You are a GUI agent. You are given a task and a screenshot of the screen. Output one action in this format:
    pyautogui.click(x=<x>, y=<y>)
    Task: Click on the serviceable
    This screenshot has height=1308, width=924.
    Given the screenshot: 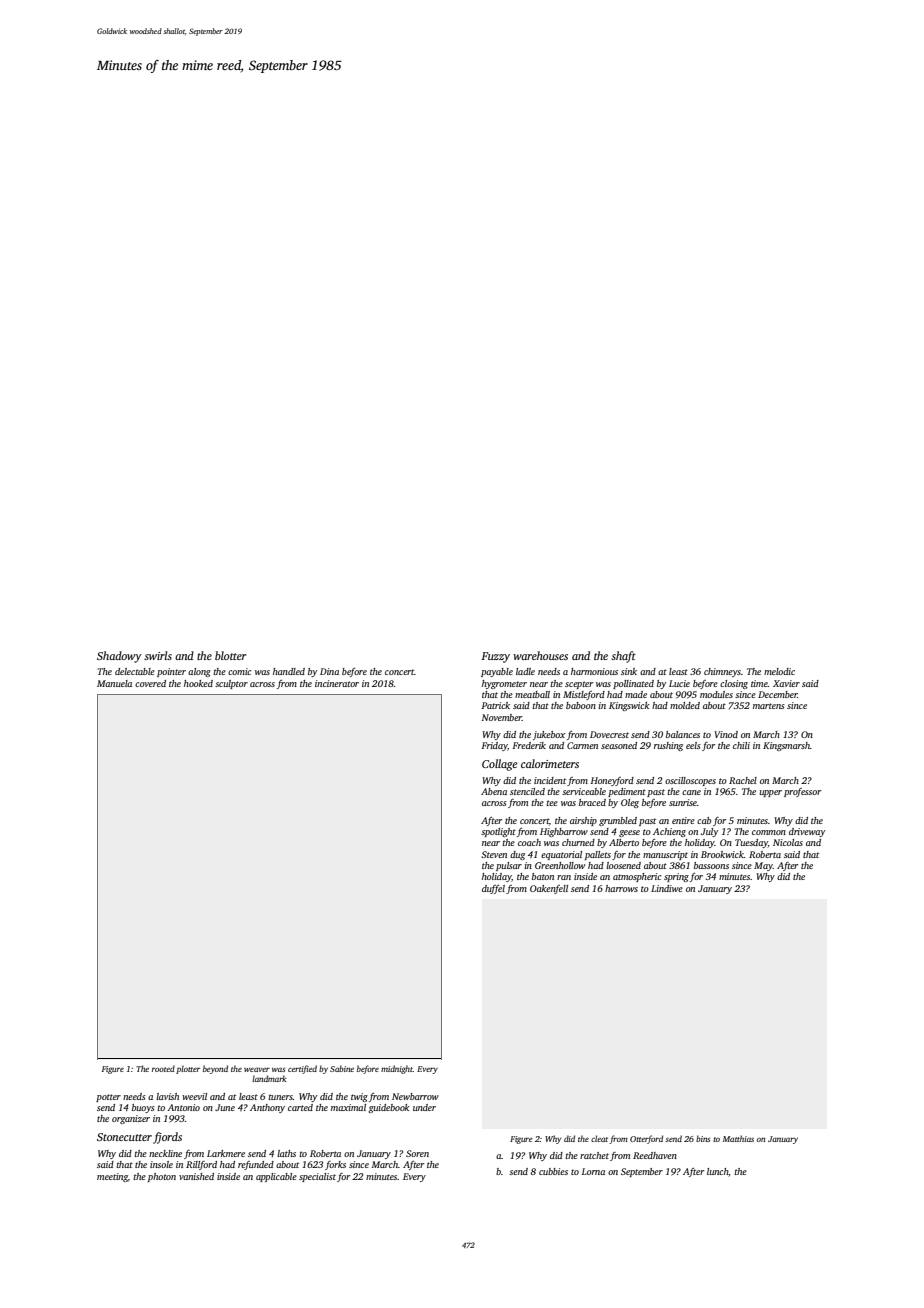 What is the action you would take?
    pyautogui.click(x=584, y=791)
